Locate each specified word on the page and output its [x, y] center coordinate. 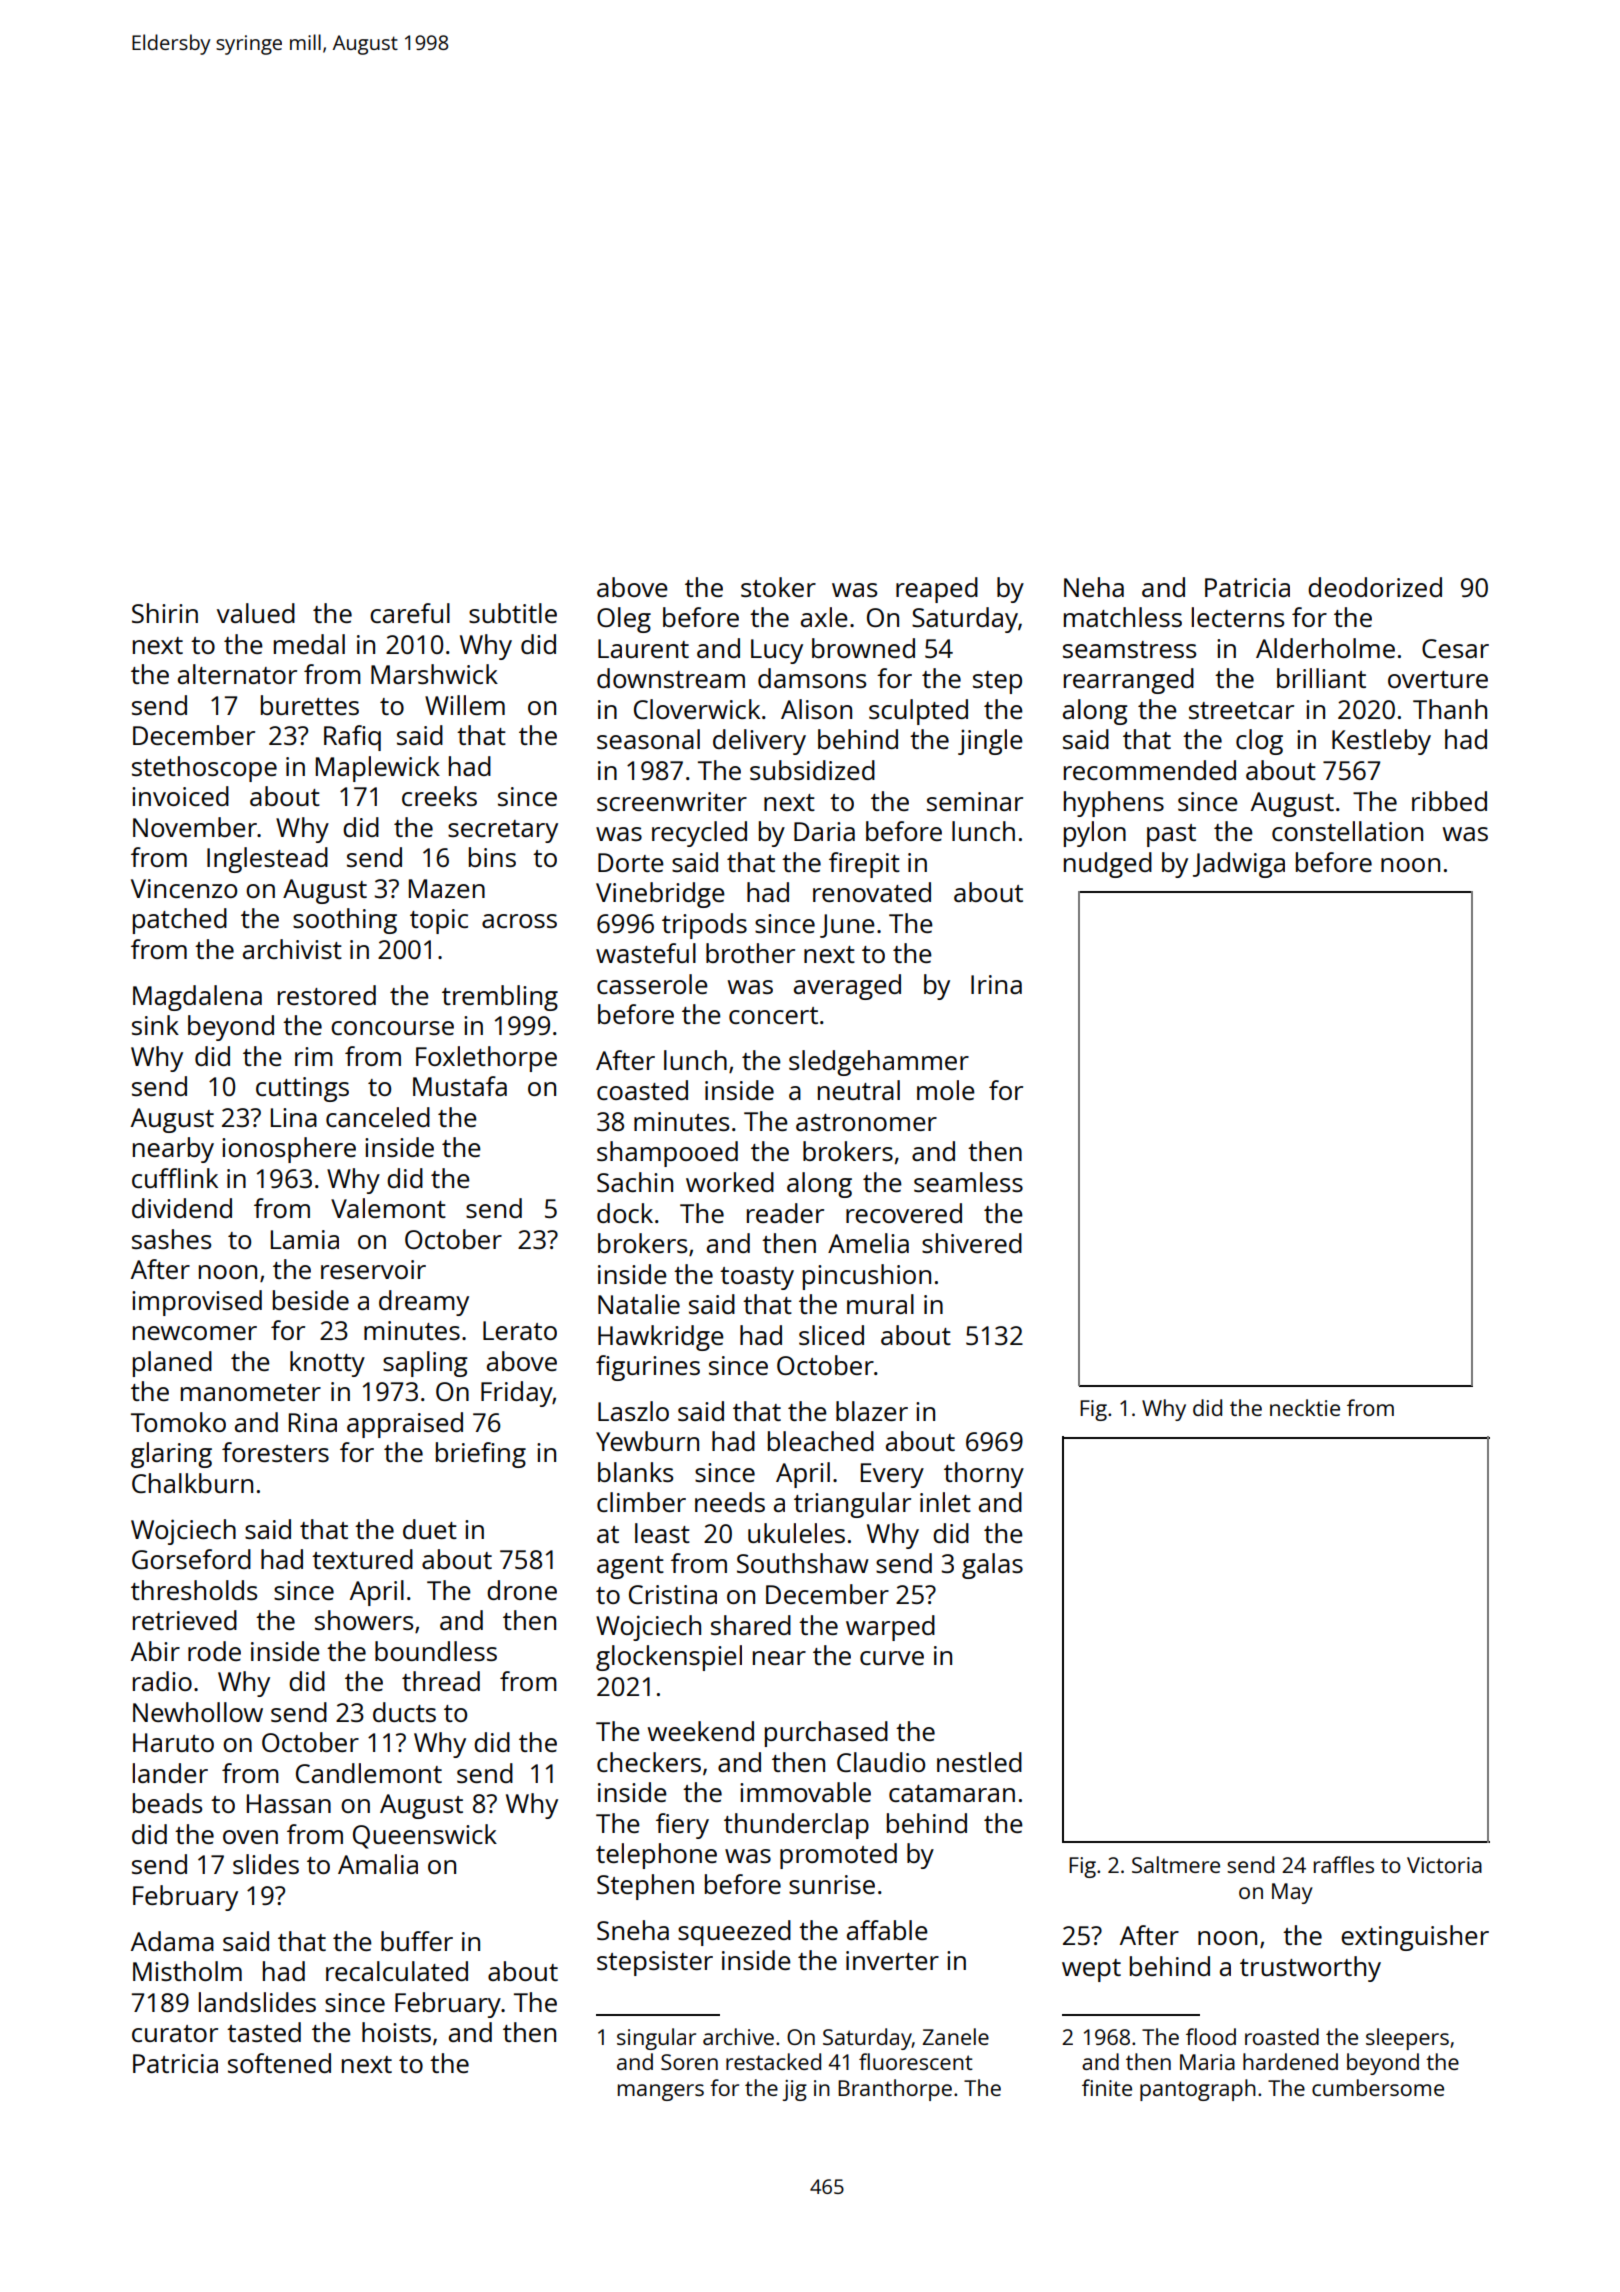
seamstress [1129, 649]
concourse [392, 1028]
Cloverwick [697, 709]
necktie [1305, 1407]
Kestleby [1381, 742]
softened [279, 2063]
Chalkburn [192, 1483]
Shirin [165, 613]
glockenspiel [669, 1658]
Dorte [631, 862]
